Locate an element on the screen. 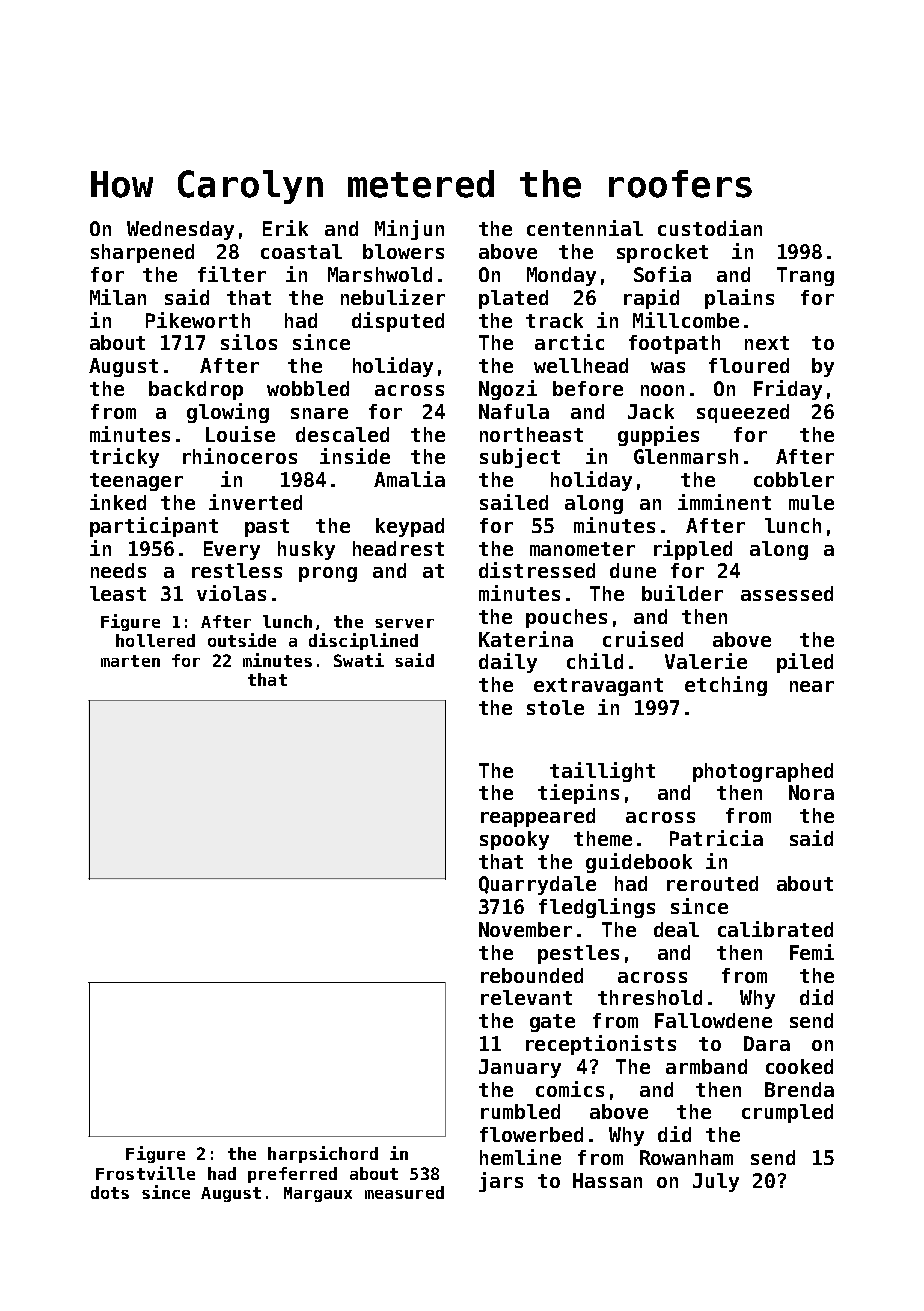  extravagant is located at coordinates (598, 687).
